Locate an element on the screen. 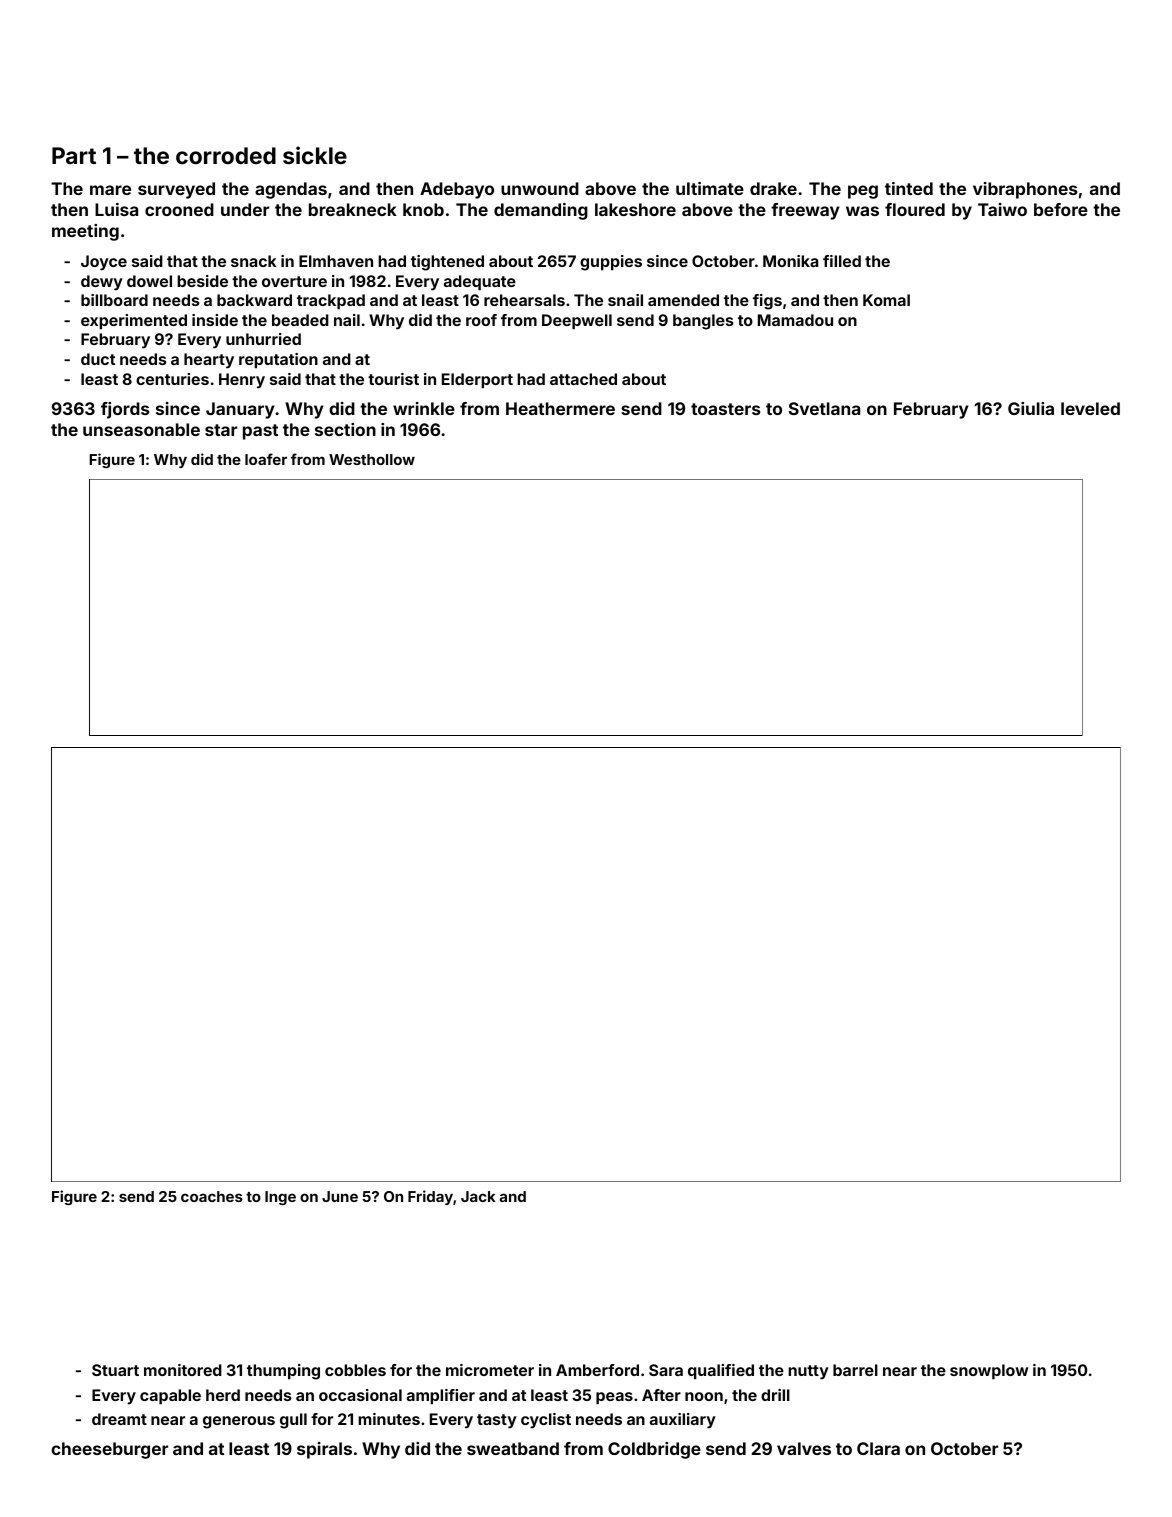 This screenshot has width=1172, height=1517. Friday is located at coordinates (430, 1197).
